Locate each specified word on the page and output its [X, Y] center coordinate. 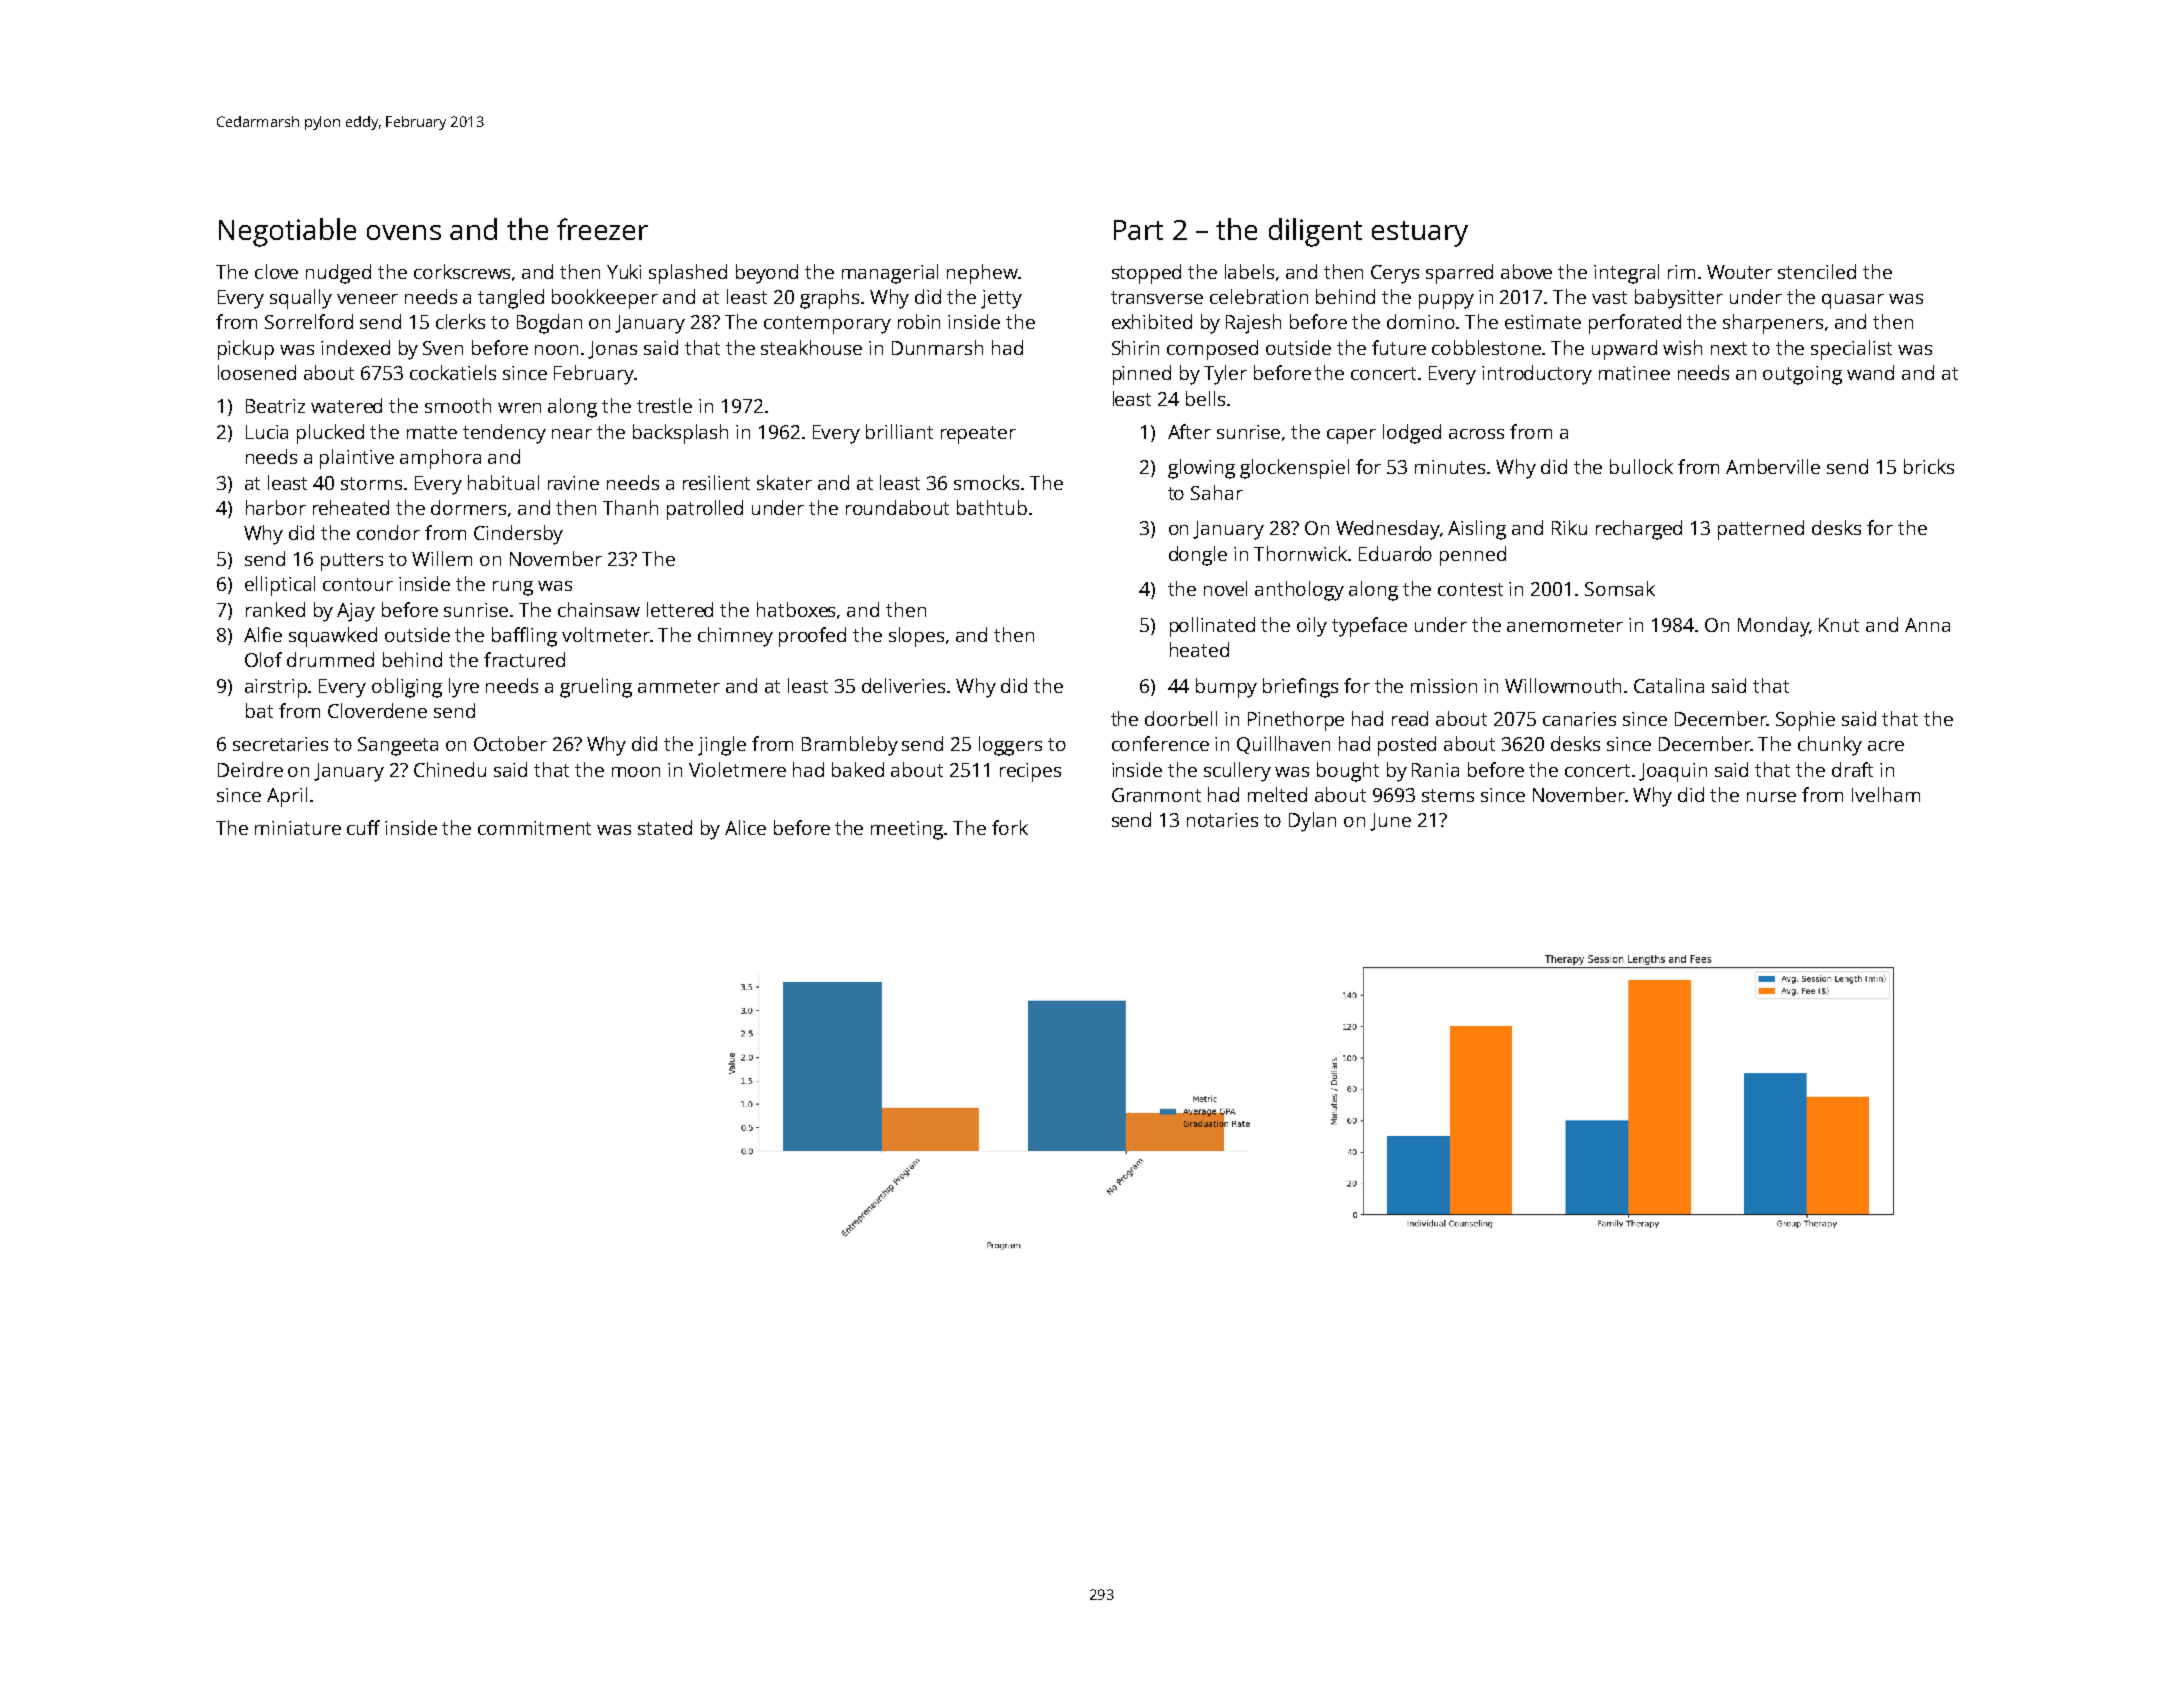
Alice [745, 827]
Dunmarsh [937, 347]
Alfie [263, 634]
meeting [907, 830]
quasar [1853, 301]
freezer [602, 229]
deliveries [903, 685]
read [1410, 718]
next [1729, 348]
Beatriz [275, 406]
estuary [1420, 234]
